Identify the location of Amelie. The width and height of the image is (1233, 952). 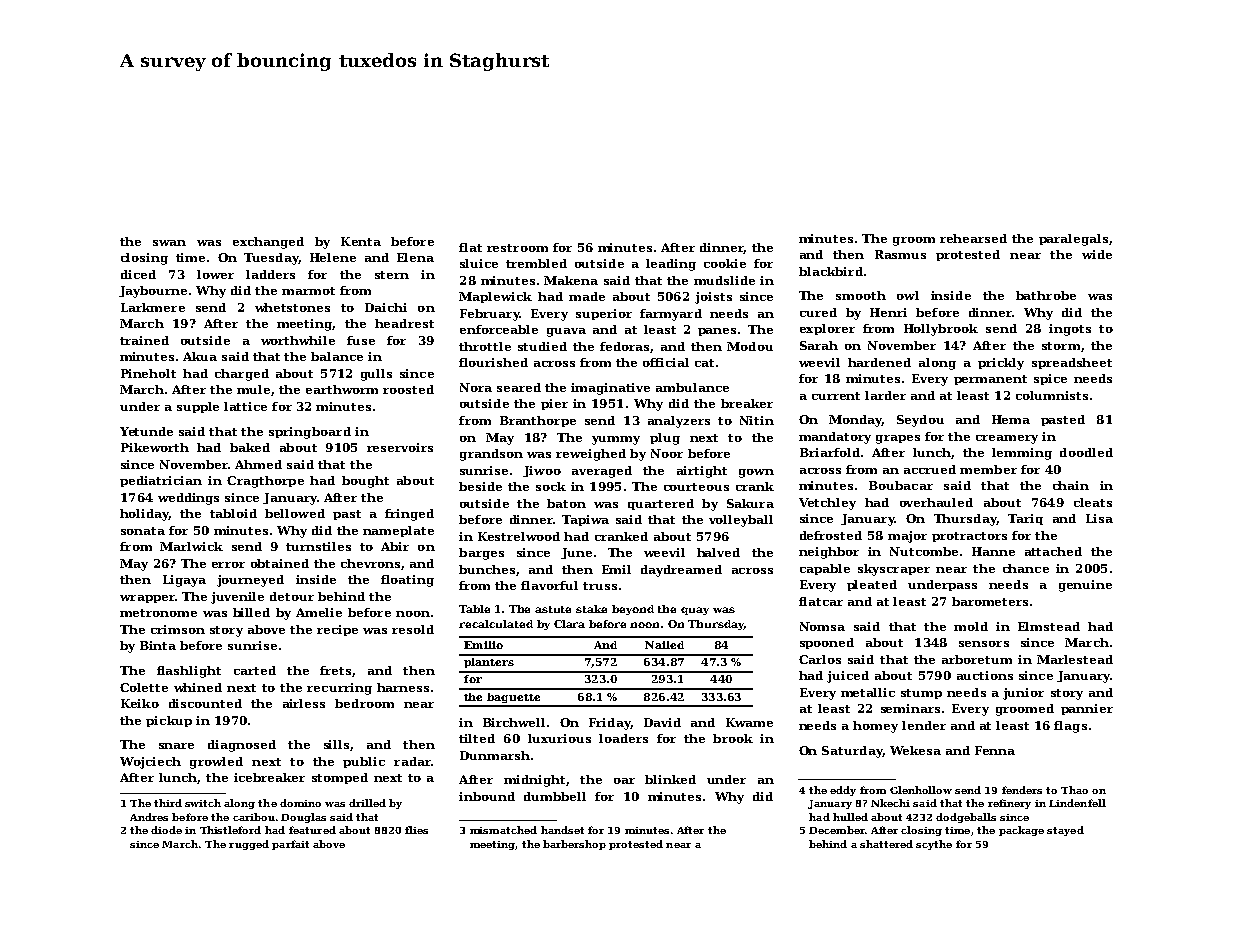
(319, 612).
